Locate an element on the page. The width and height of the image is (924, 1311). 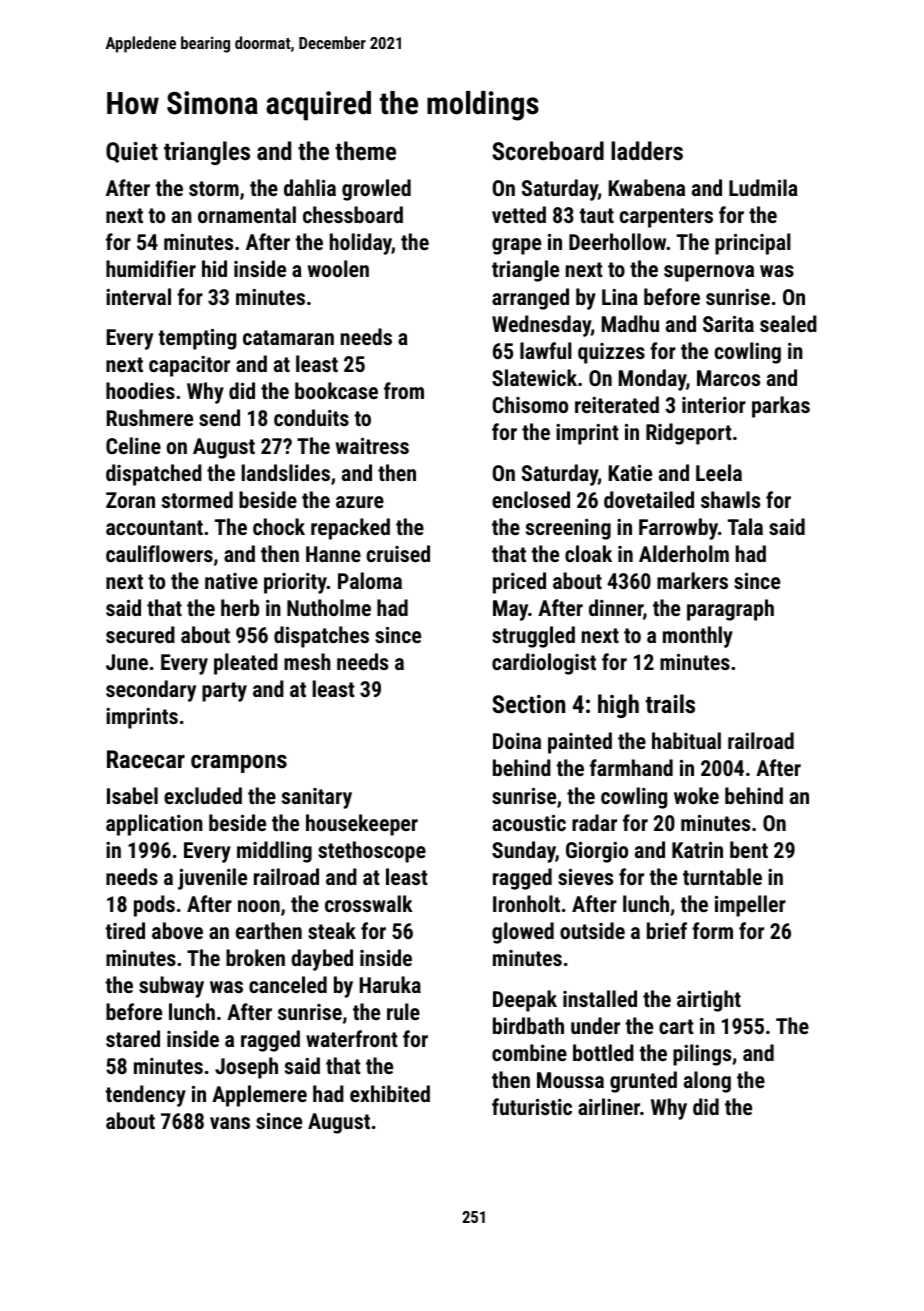
juvenile is located at coordinates (212, 879).
